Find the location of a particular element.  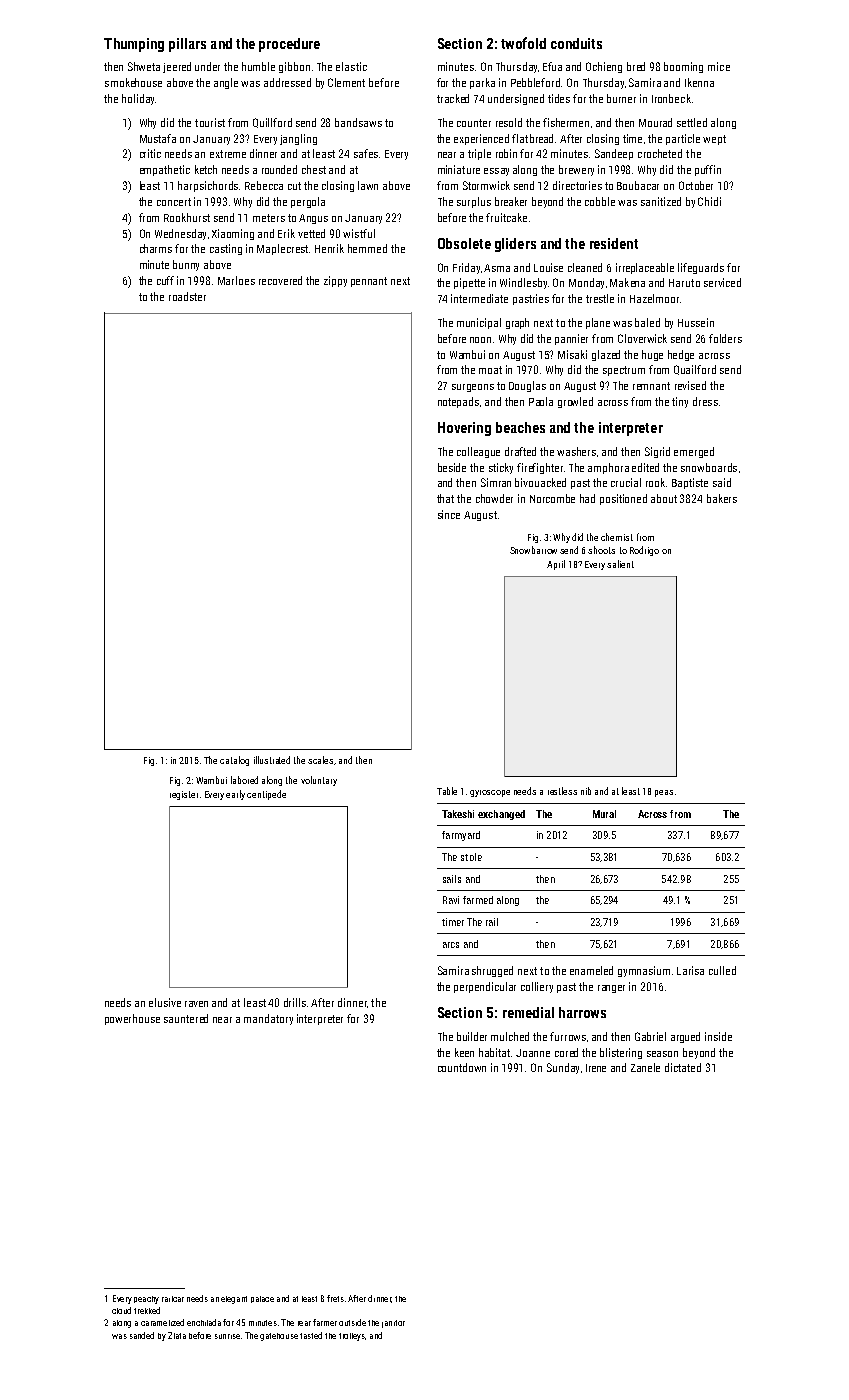

register is located at coordinates (184, 795).
